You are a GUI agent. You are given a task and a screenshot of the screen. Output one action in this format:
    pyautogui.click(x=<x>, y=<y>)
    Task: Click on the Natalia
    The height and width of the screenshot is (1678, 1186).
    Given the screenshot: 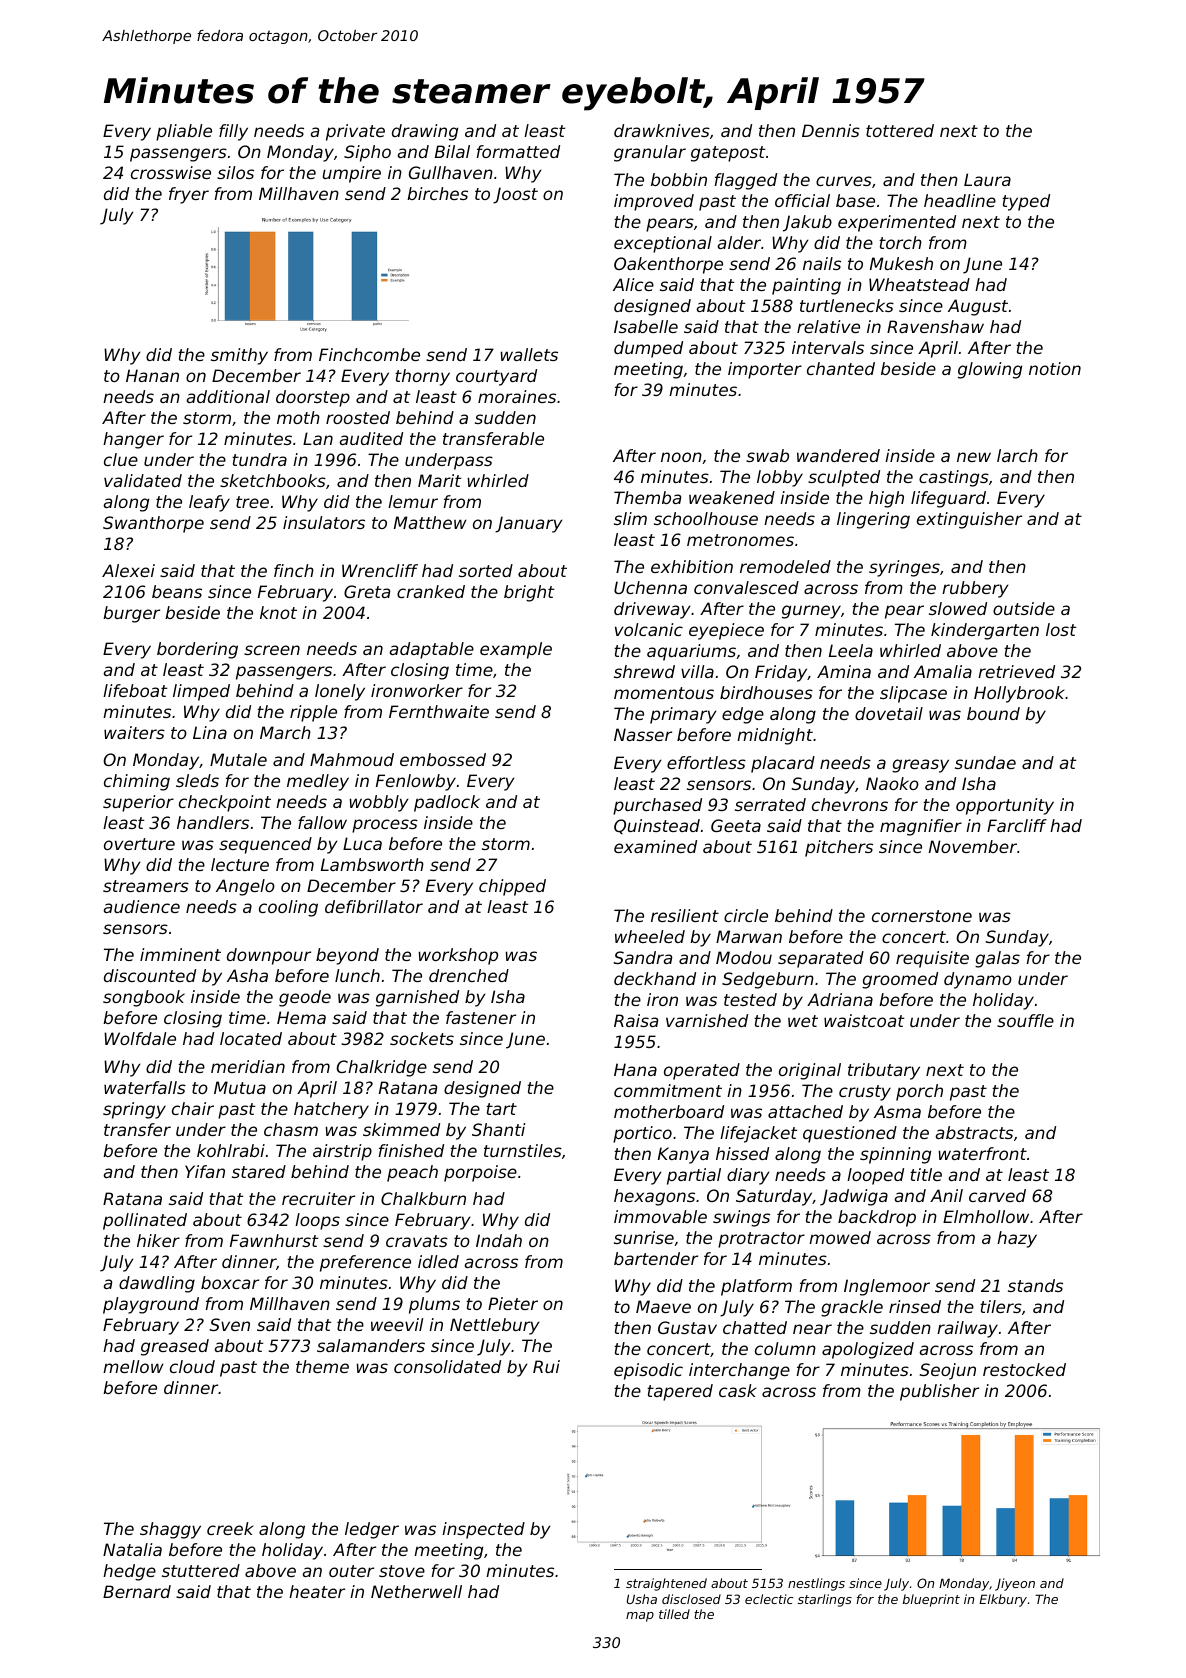 What is the action you would take?
    pyautogui.click(x=132, y=1549)
